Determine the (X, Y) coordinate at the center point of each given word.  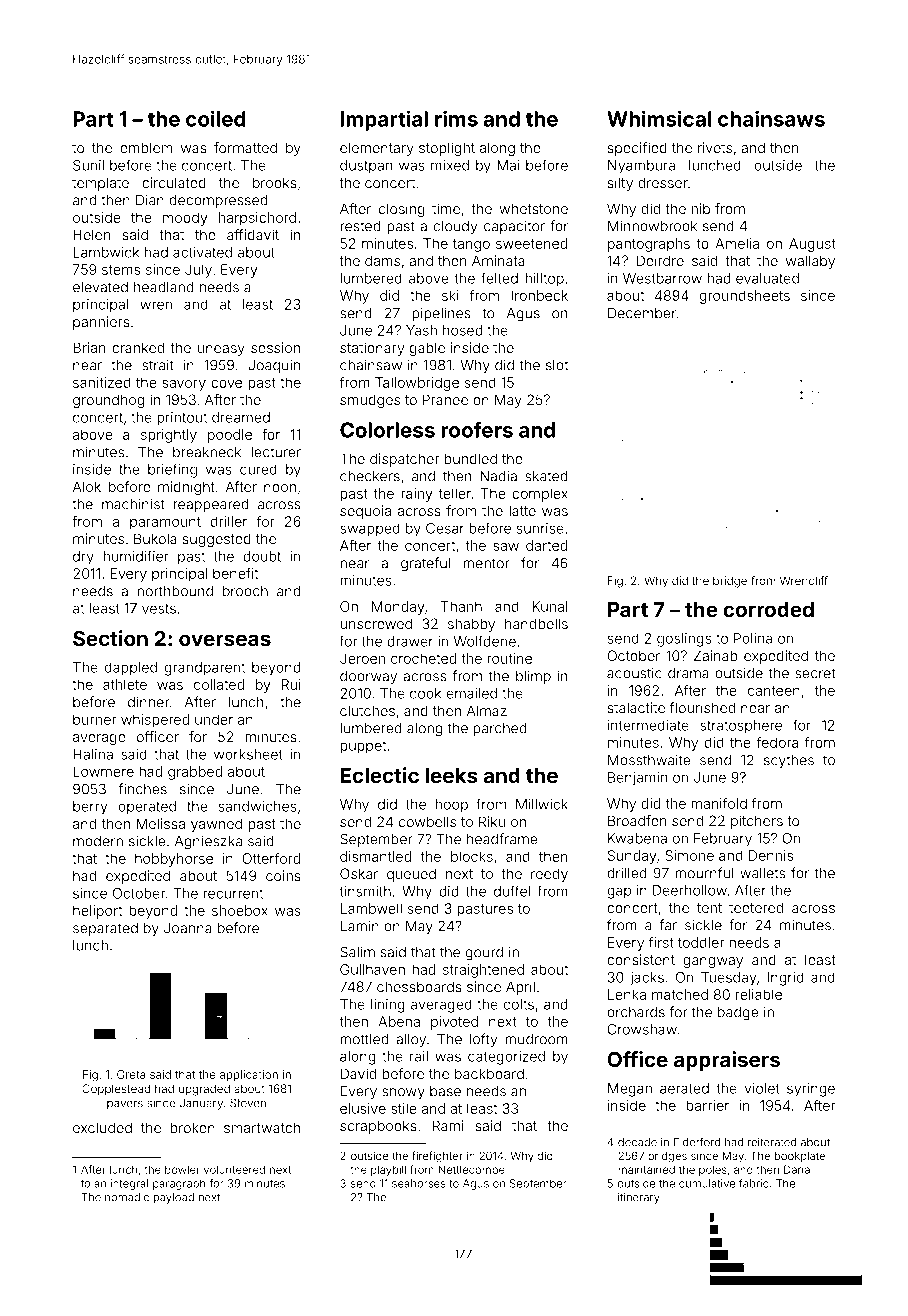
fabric (754, 1183)
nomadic (127, 1197)
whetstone (533, 208)
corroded (768, 609)
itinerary (639, 1198)
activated (202, 252)
